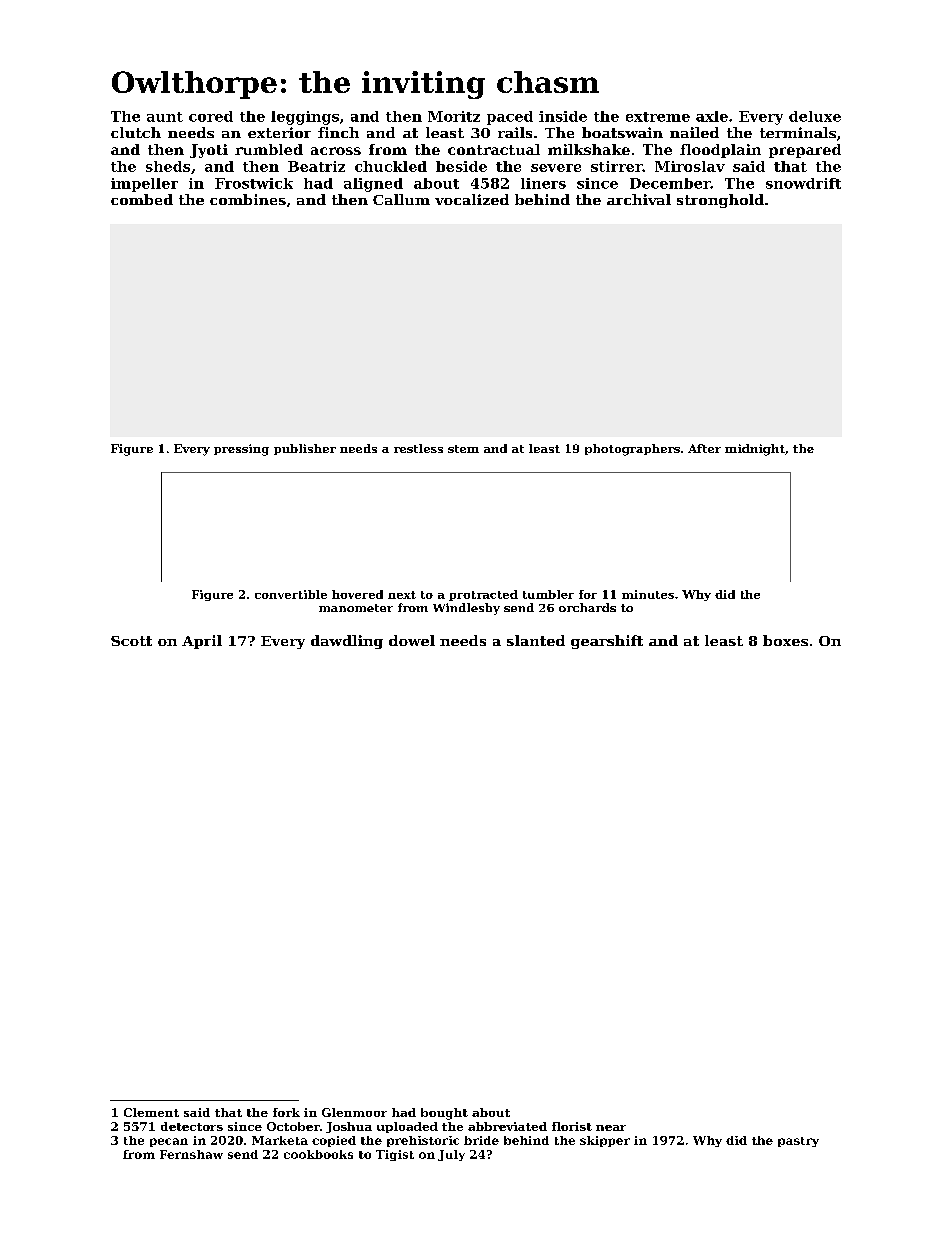  What do you see at coordinates (572, 1126) in the image?
I see `florist` at bounding box center [572, 1126].
